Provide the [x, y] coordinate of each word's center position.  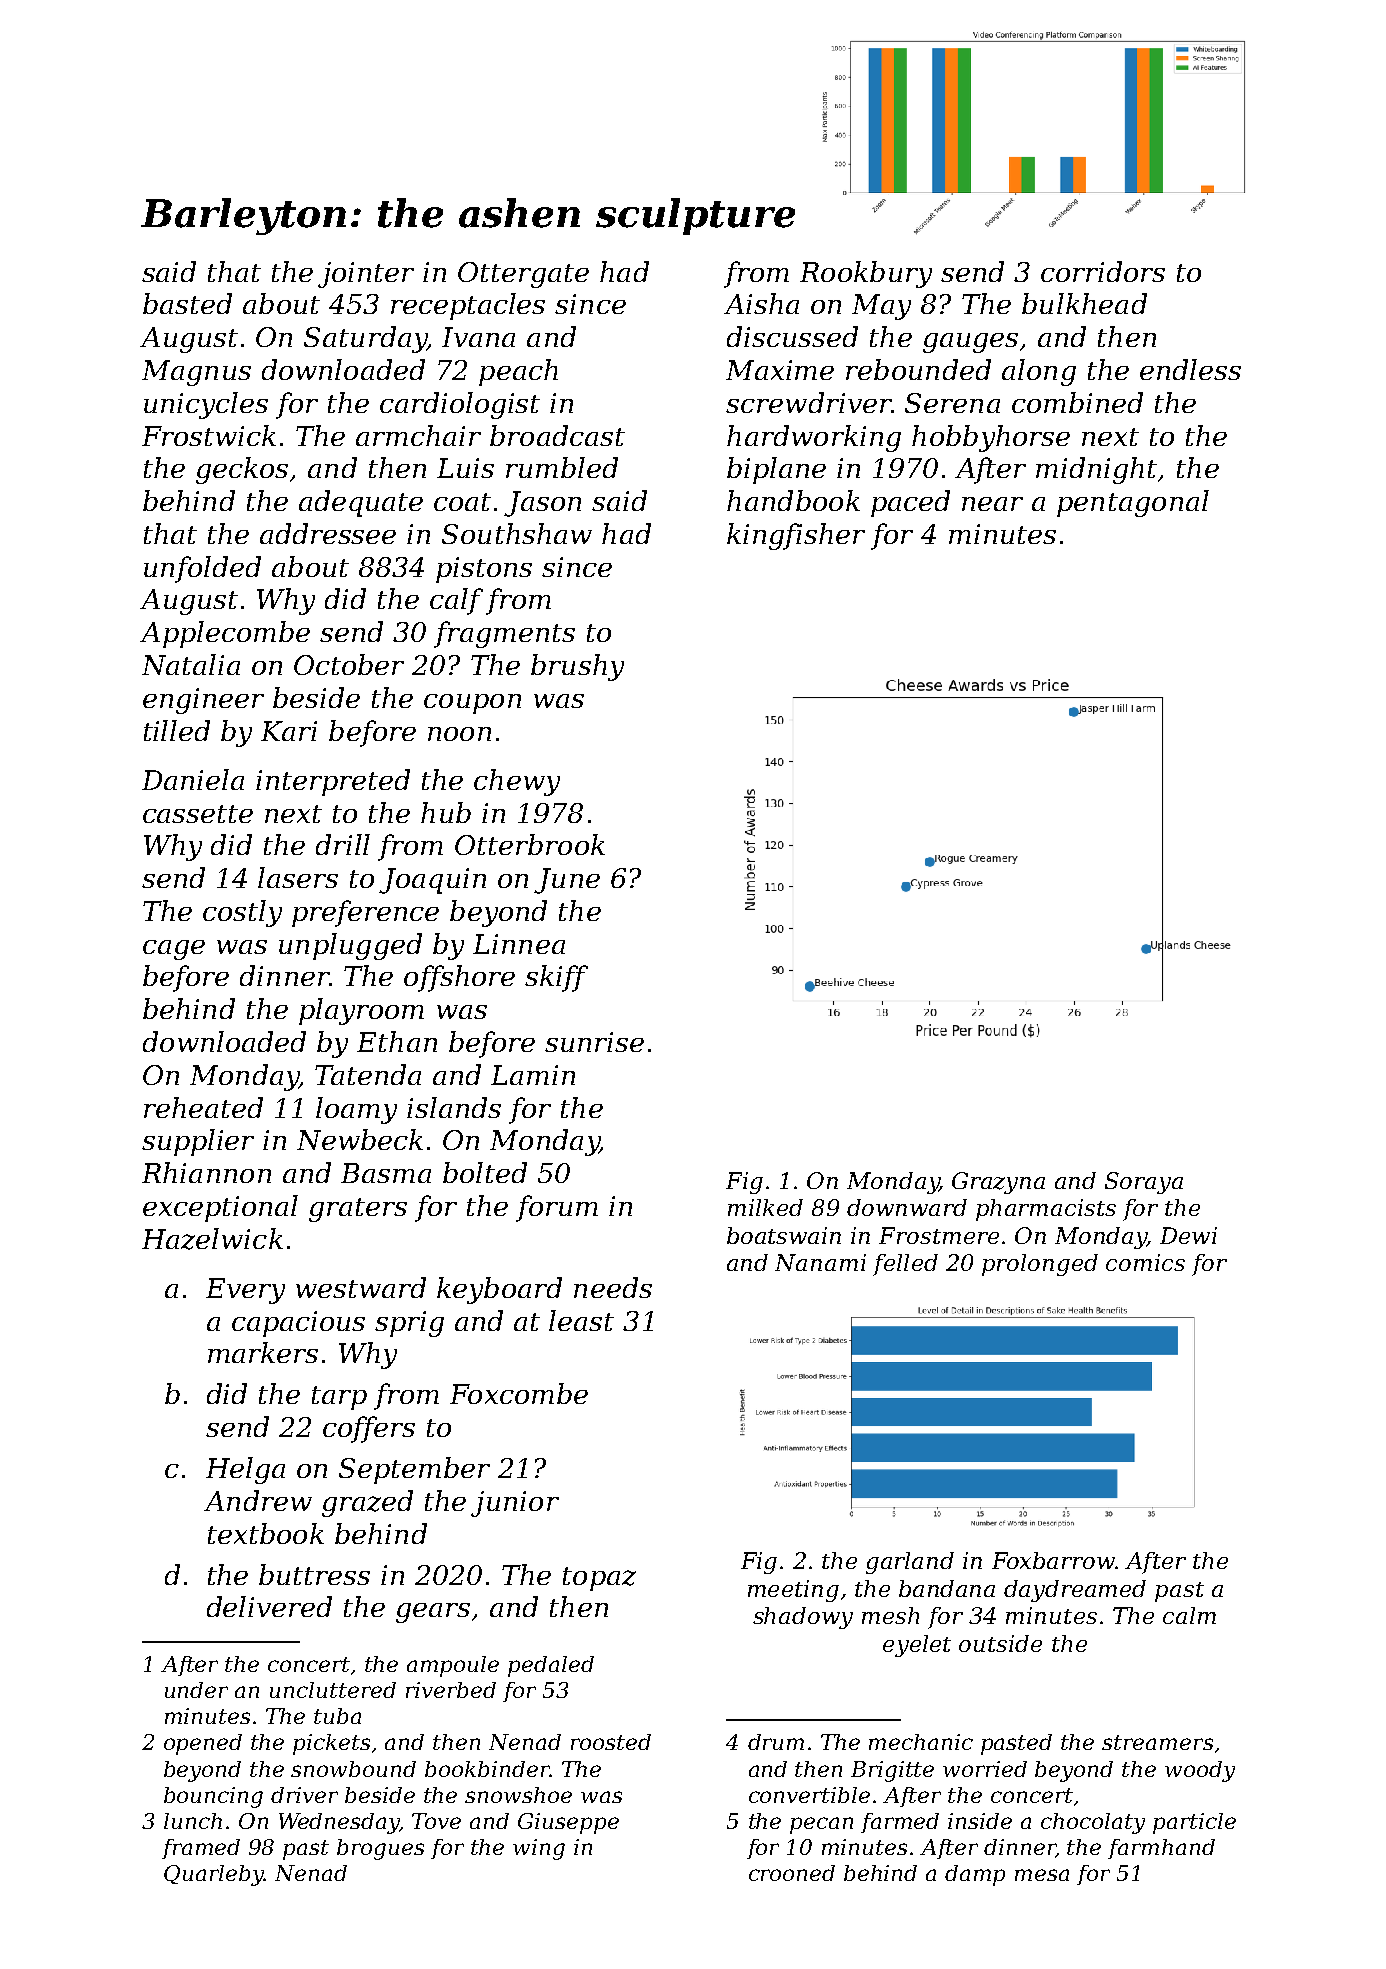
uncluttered [333, 1690]
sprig [409, 1324]
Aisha [761, 303]
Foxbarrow [1053, 1560]
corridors [1103, 271]
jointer [366, 275]
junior [515, 1504]
